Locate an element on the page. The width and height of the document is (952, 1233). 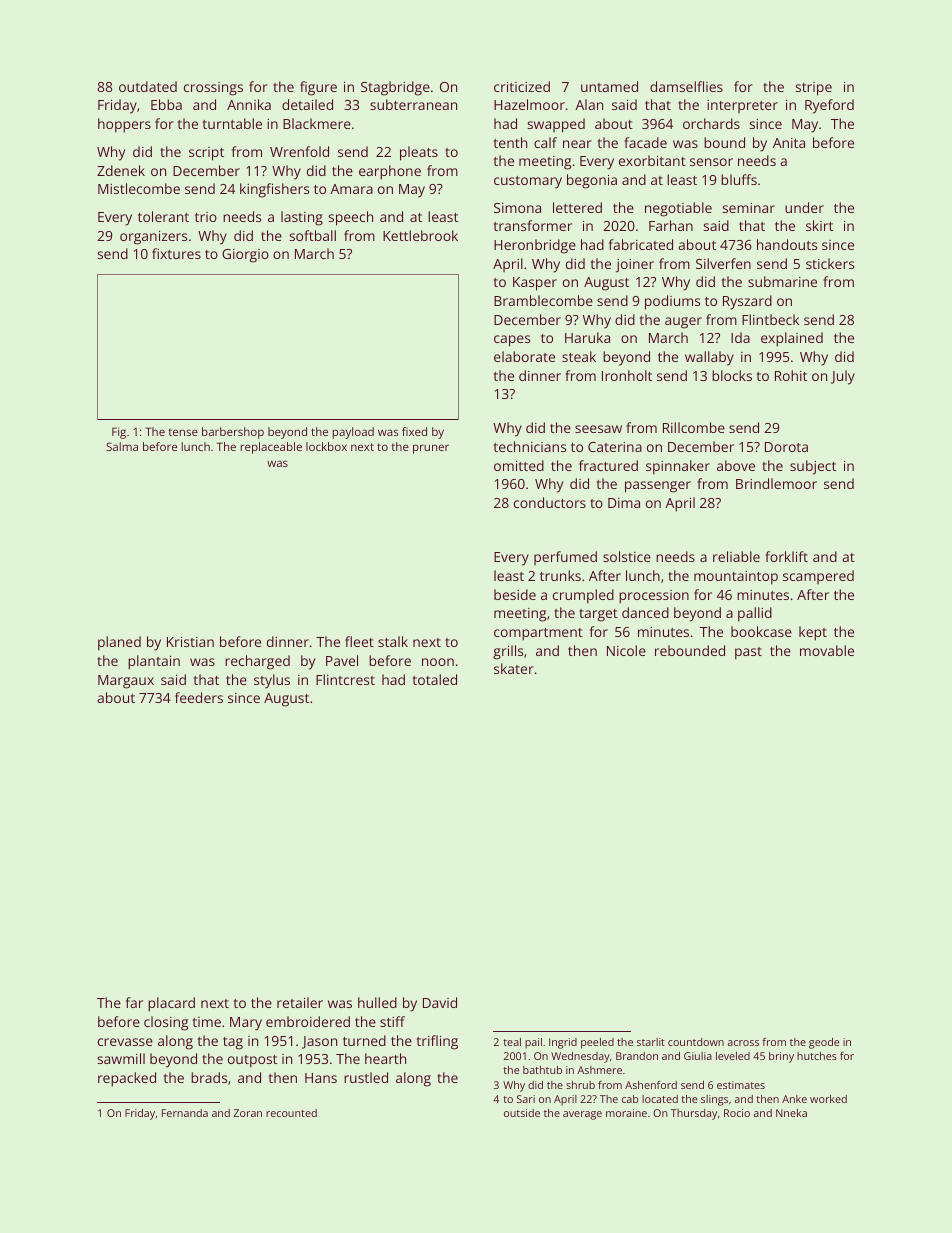
July is located at coordinates (843, 377).
